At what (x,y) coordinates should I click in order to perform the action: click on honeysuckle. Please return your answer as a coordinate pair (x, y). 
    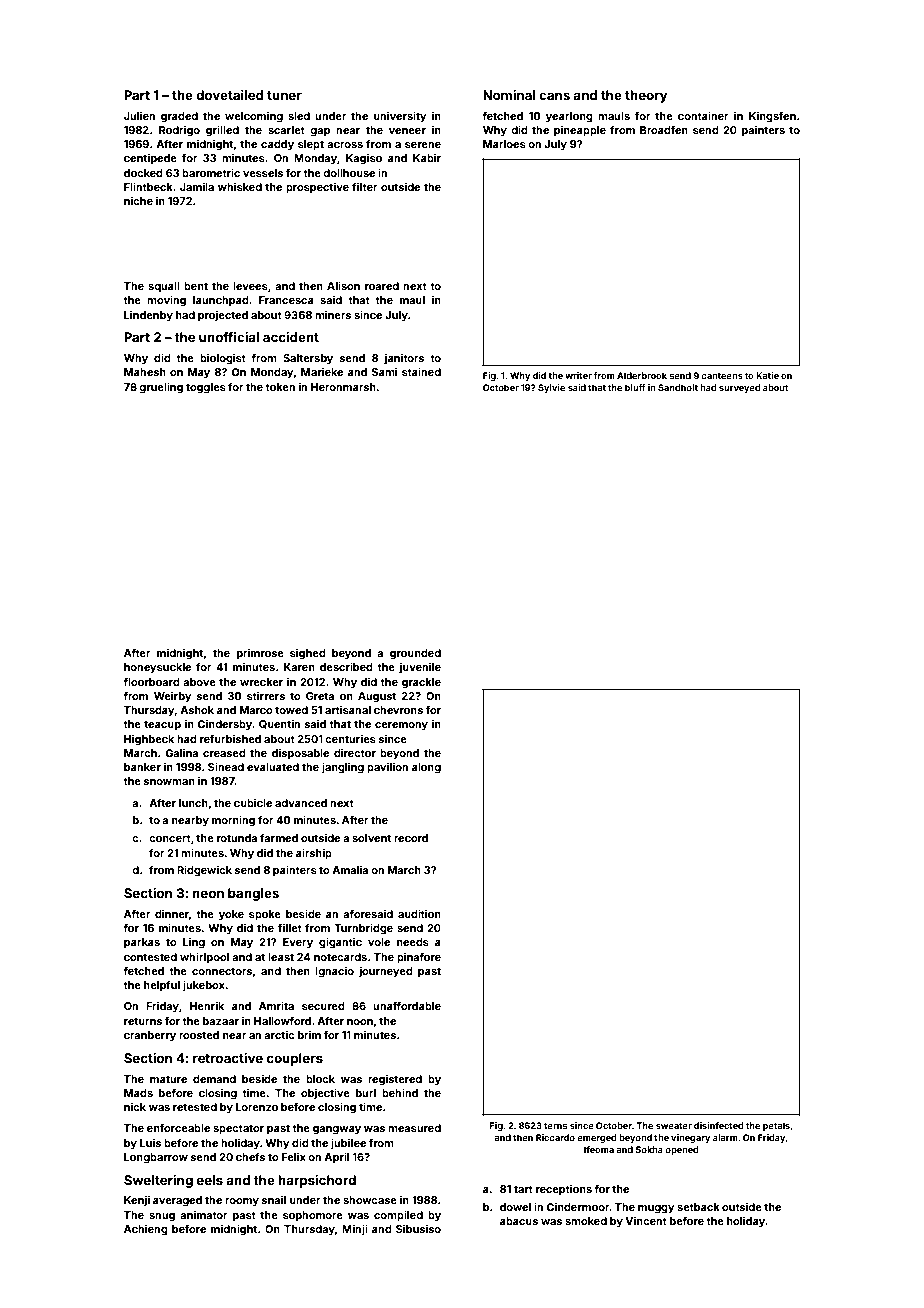
    Looking at the image, I should click on (157, 668).
